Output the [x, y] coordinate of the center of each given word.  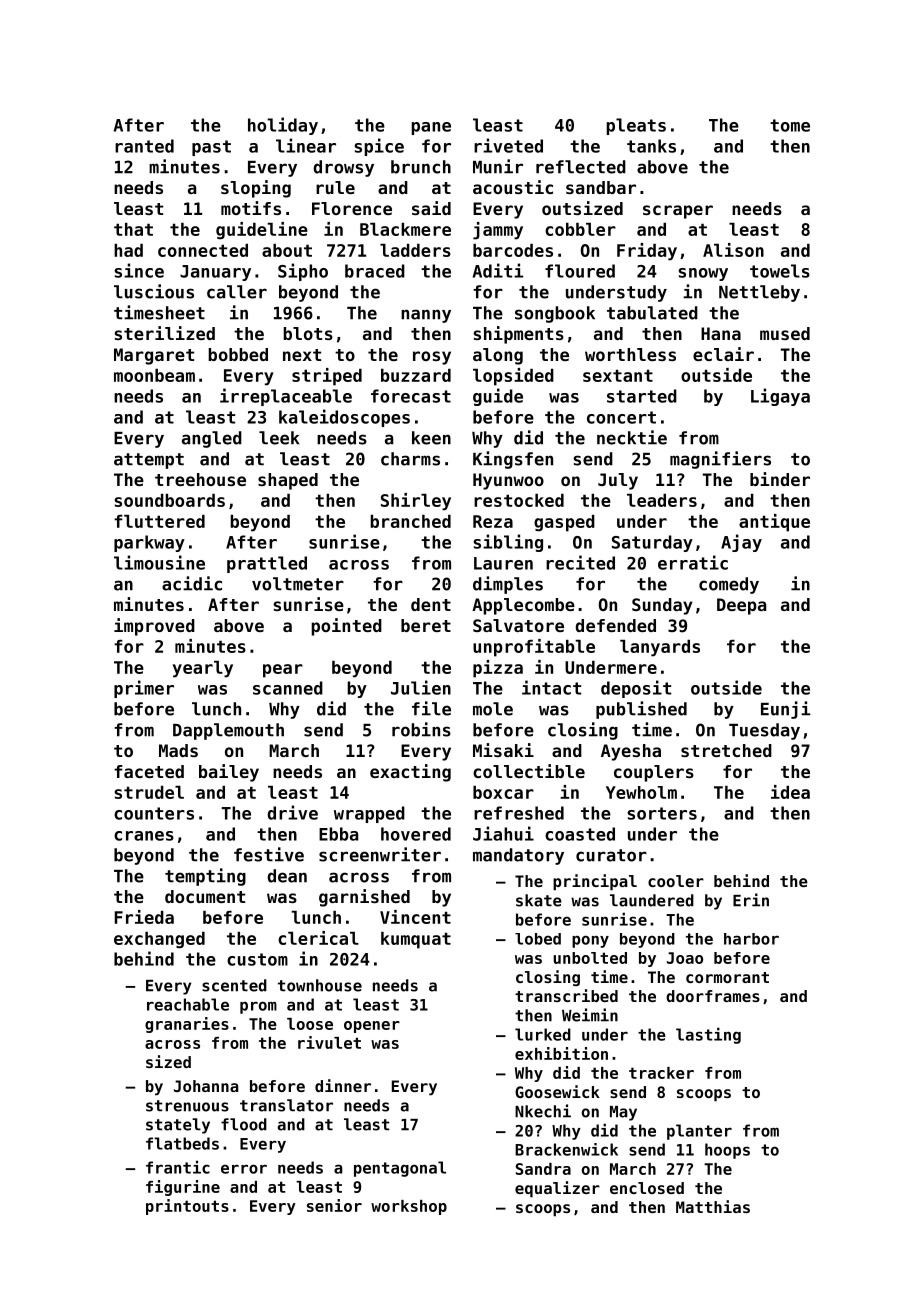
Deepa [741, 606]
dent [431, 604]
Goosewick [557, 1091]
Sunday [662, 606]
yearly [203, 669]
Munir [498, 166]
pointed [346, 627]
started [642, 396]
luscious [154, 291]
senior [334, 1205]
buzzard [416, 375]
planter [699, 1132]
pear [283, 671]
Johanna [206, 1086]
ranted [144, 146]
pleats [636, 126]
